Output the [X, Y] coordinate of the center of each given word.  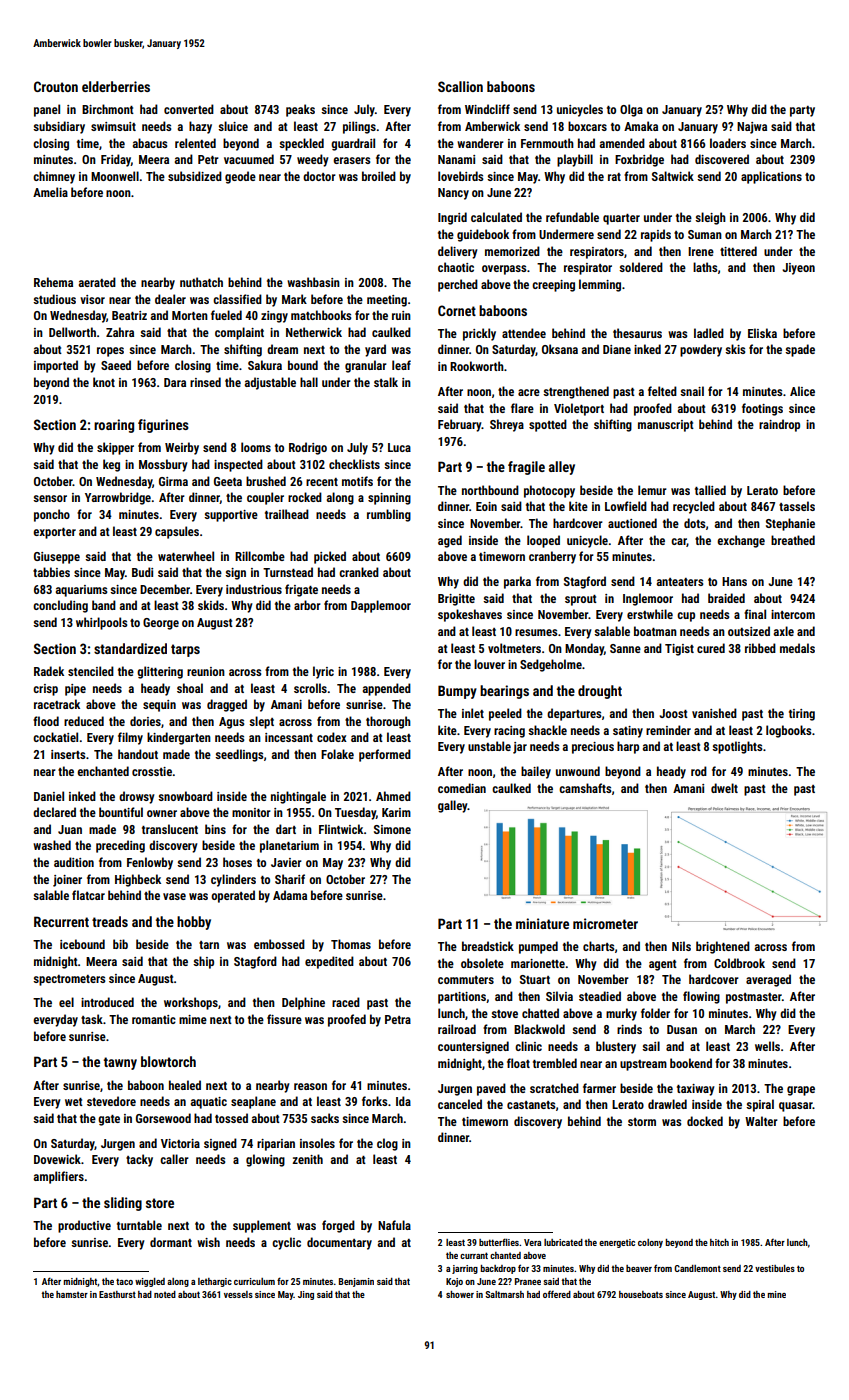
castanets [531, 1105]
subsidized [195, 176]
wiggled [150, 1282]
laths [705, 267]
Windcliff [487, 109]
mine [776, 1294]
